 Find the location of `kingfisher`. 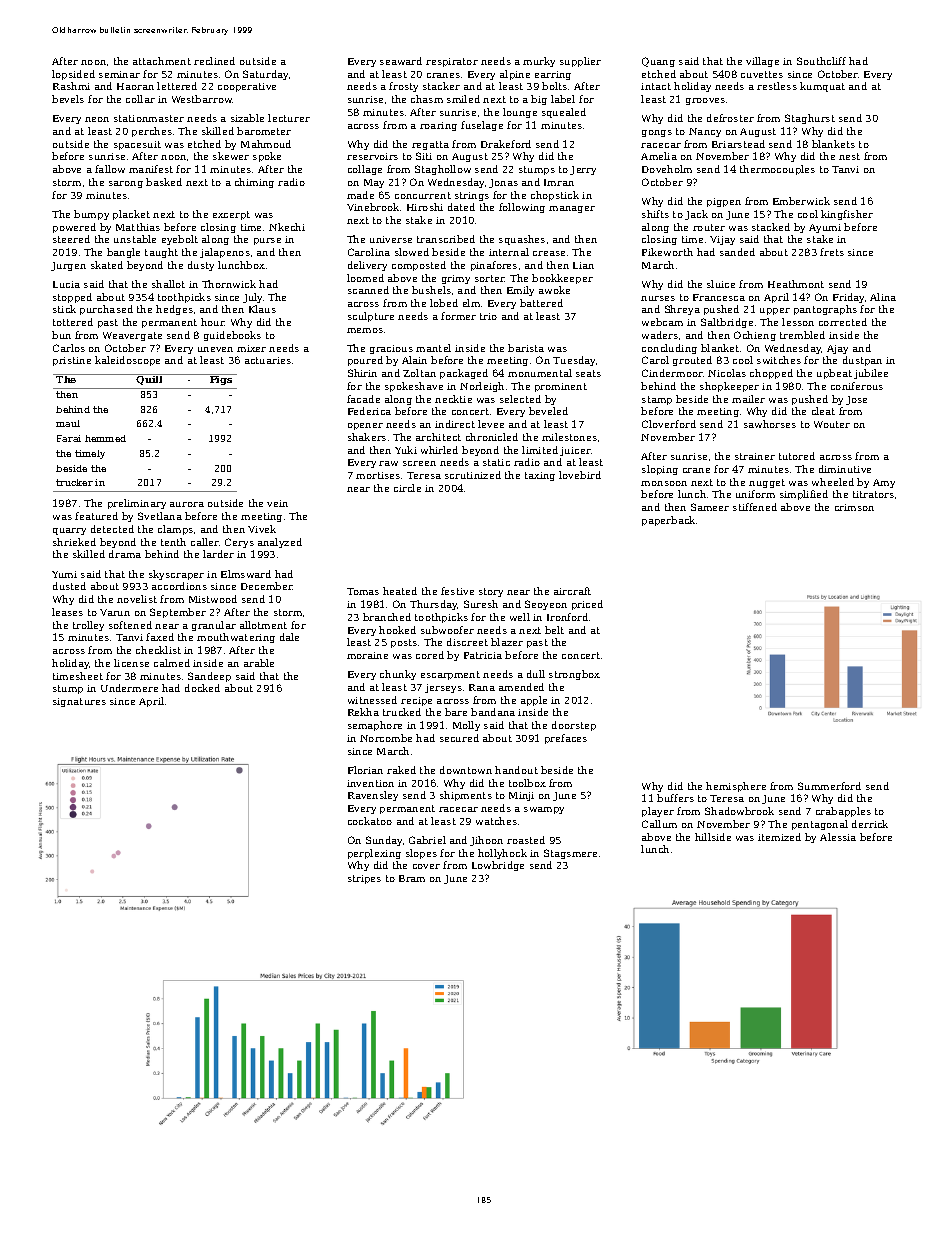

kingfisher is located at coordinates (847, 215).
